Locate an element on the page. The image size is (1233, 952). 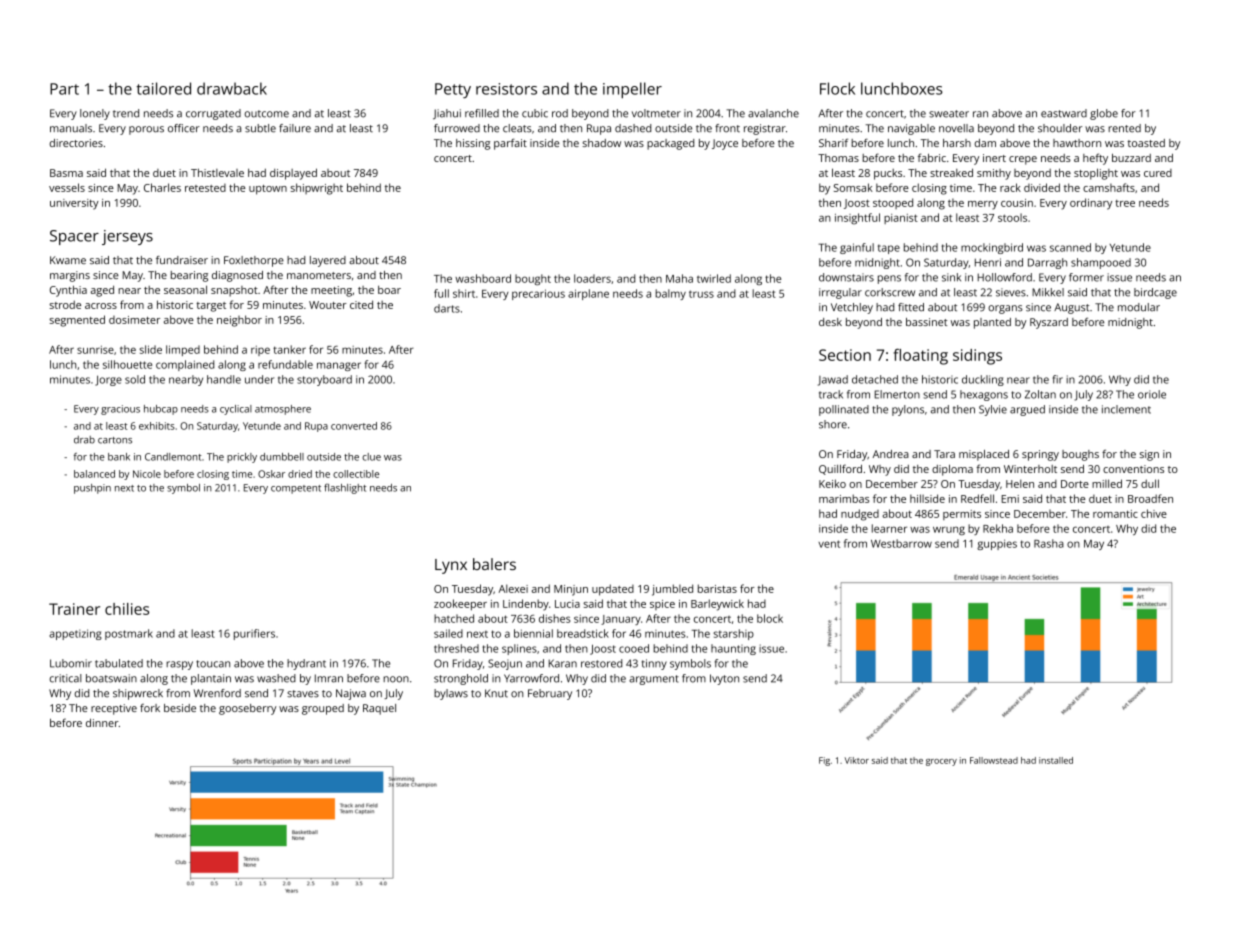
pylons is located at coordinates (908, 410).
